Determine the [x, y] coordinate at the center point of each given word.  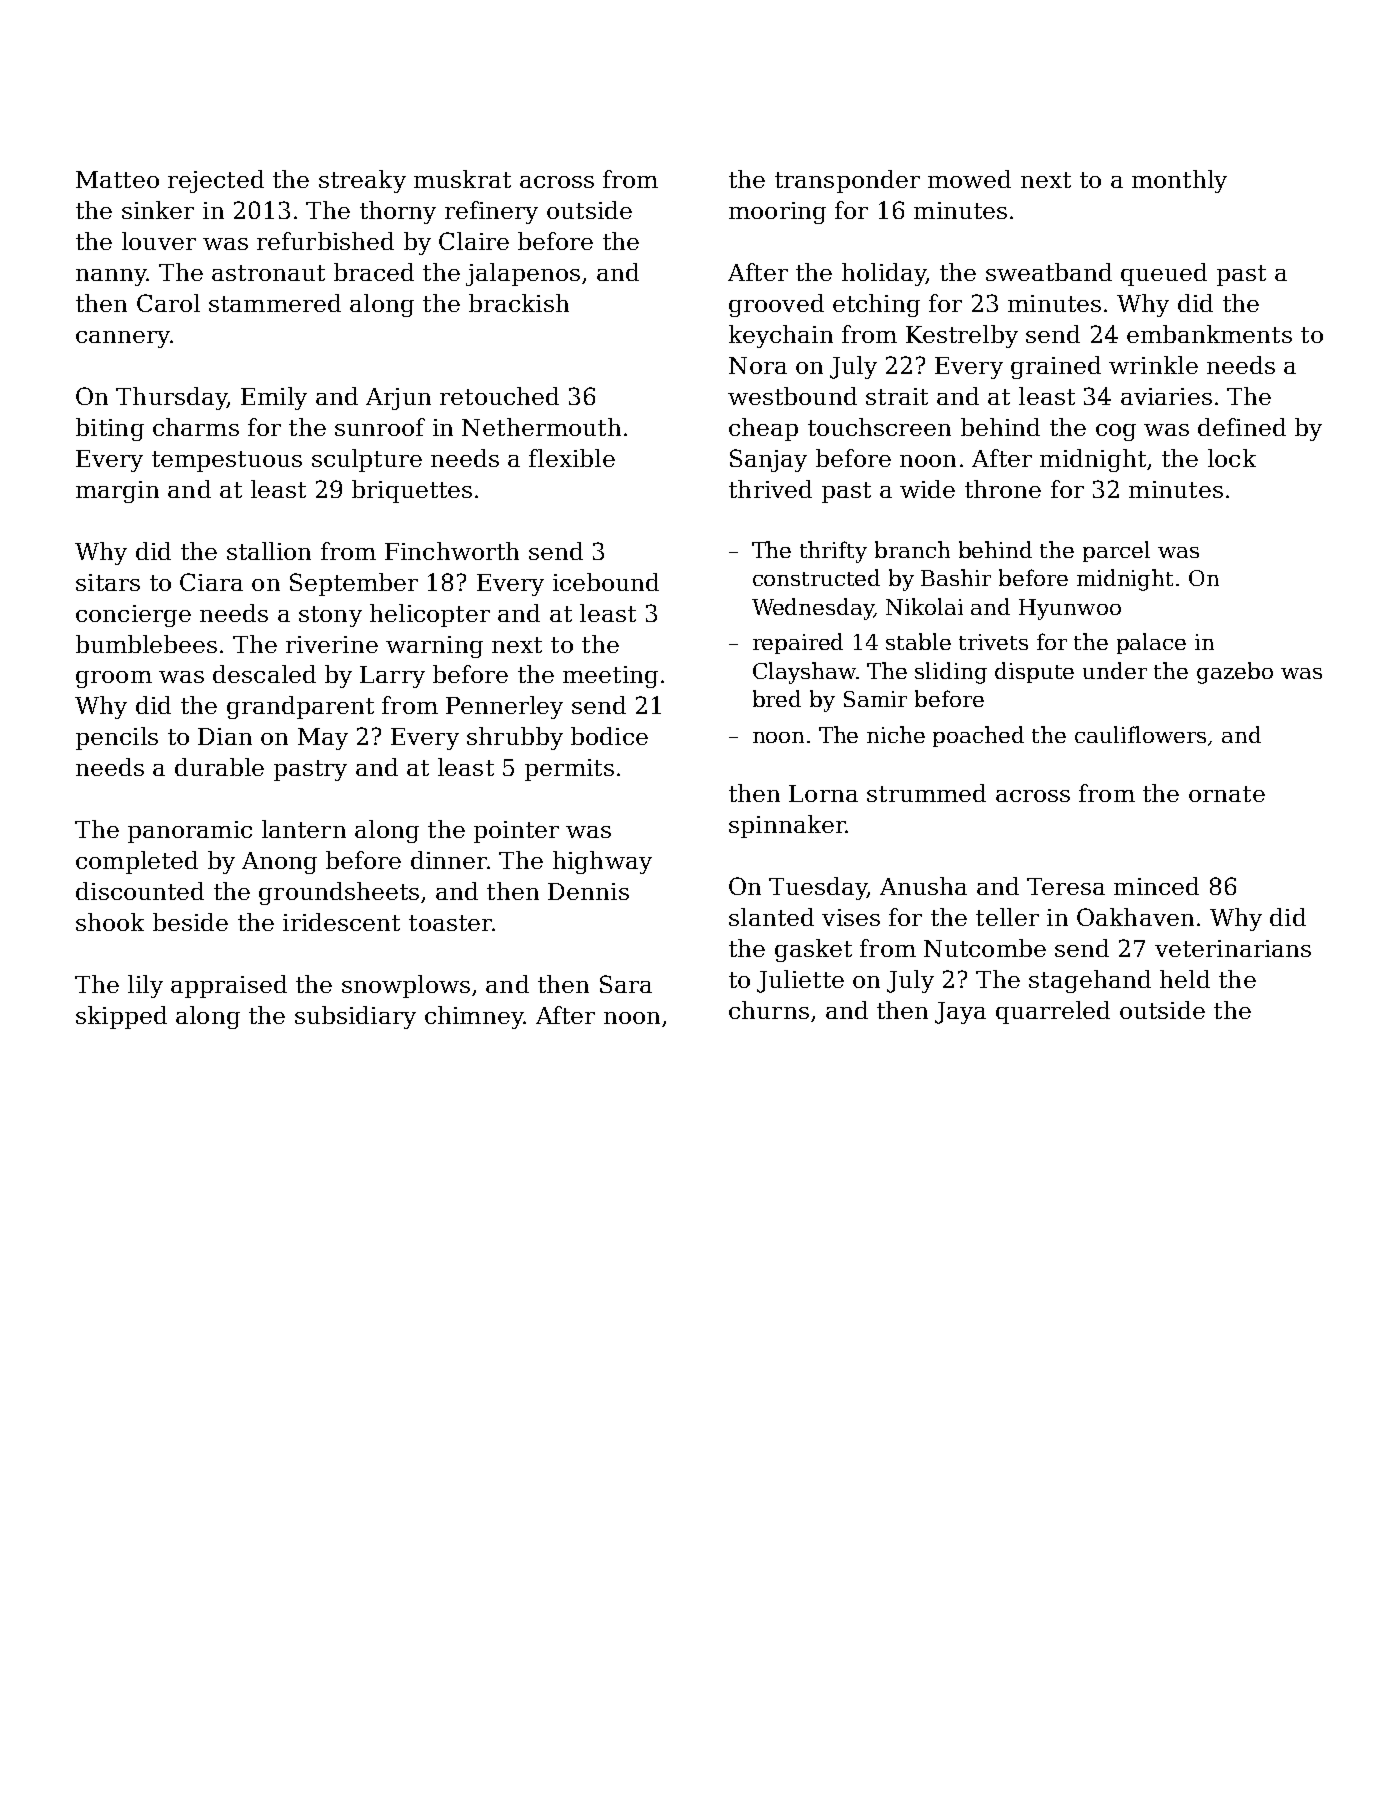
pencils [117, 738]
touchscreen [879, 427]
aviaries [1166, 396]
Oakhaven [1135, 917]
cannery [123, 339]
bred [777, 698]
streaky [362, 181]
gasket [813, 950]
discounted [140, 891]
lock [1232, 458]
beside [190, 922]
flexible [572, 458]
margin [117, 492]
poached [978, 736]
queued [1164, 274]
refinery [491, 212]
